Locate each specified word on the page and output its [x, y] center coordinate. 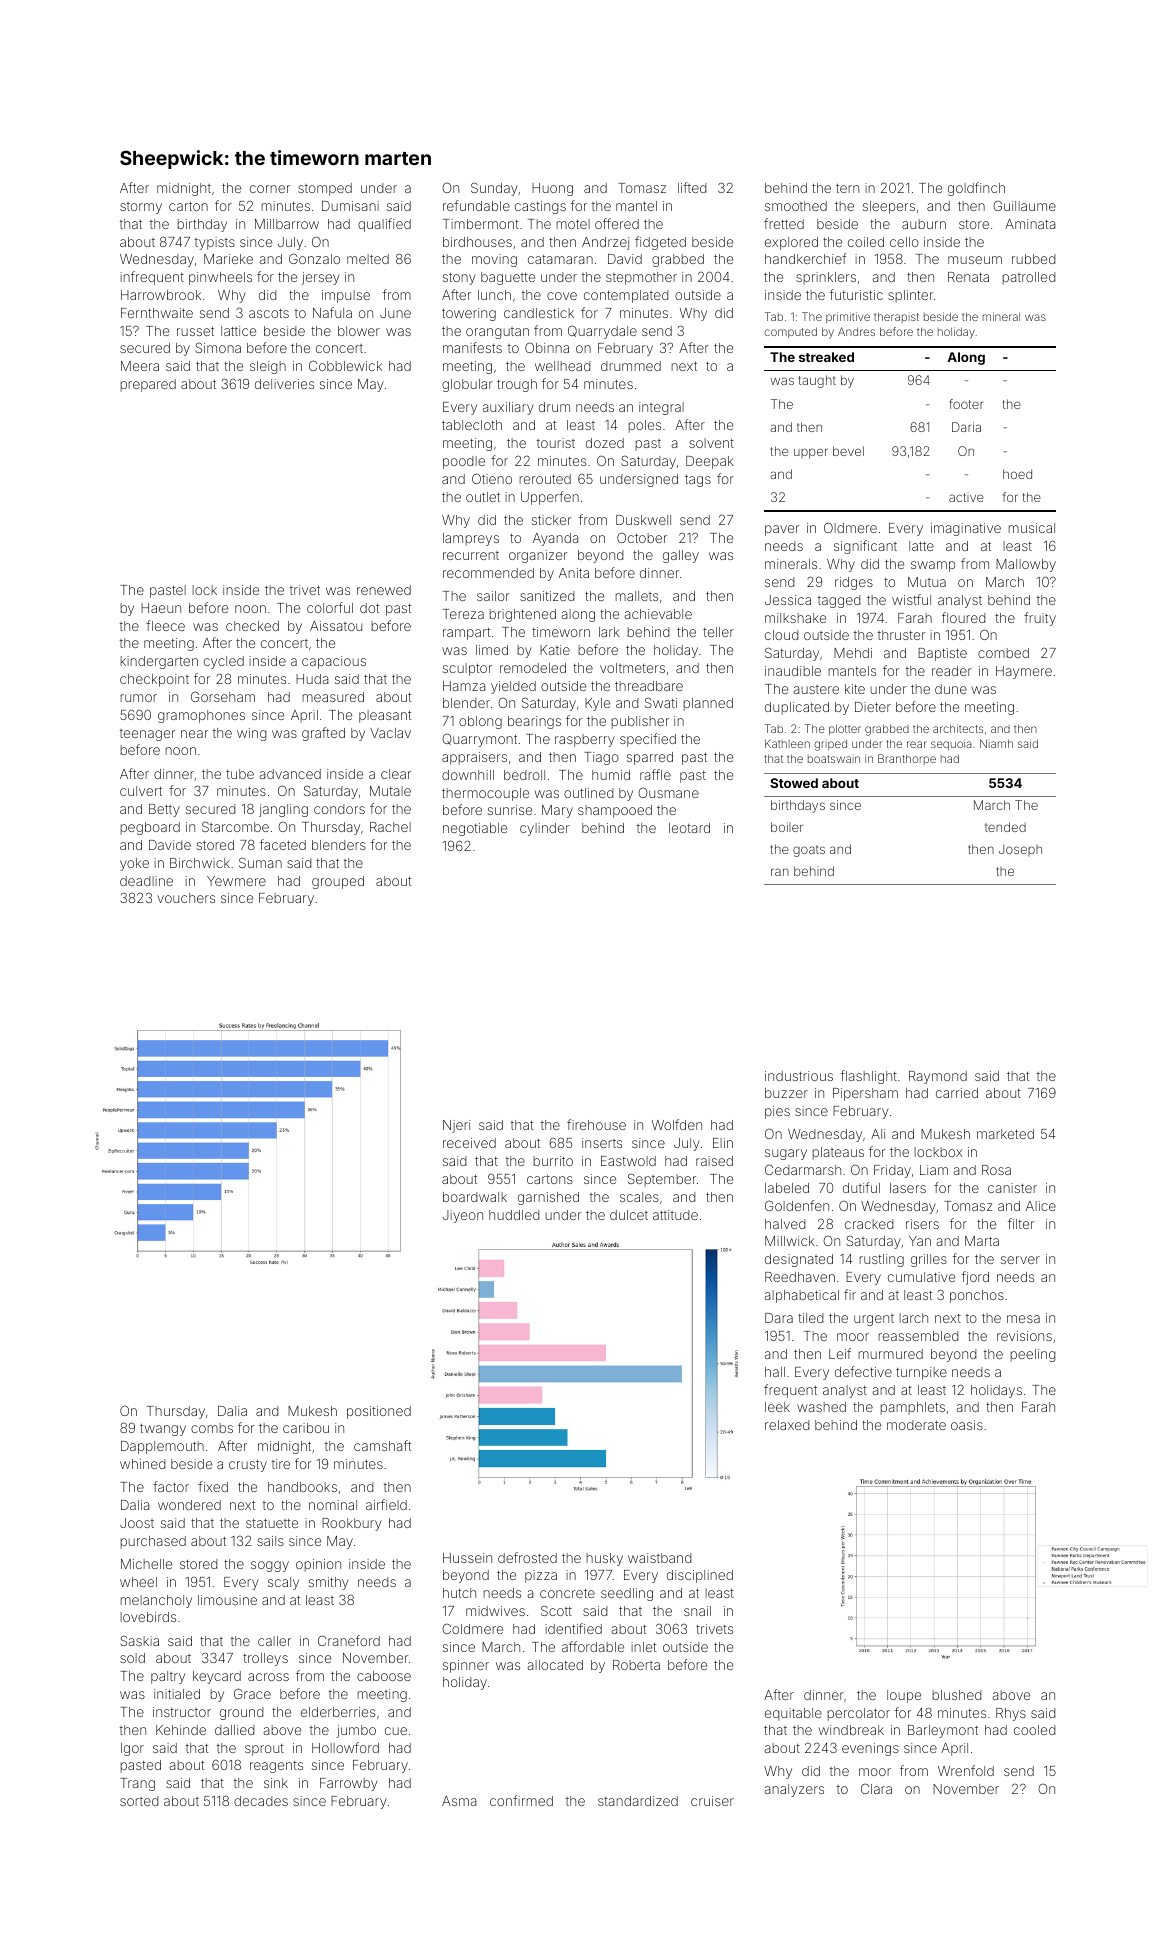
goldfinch [976, 189]
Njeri [456, 1126]
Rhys [1011, 1714]
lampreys [471, 539]
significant [865, 547]
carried [957, 1093]
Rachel [390, 827]
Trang [137, 1784]
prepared [148, 385]
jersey [320, 278]
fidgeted [660, 243]
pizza [541, 1576]
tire [281, 1464]
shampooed [615, 811]
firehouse [596, 1124]
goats [809, 851]
